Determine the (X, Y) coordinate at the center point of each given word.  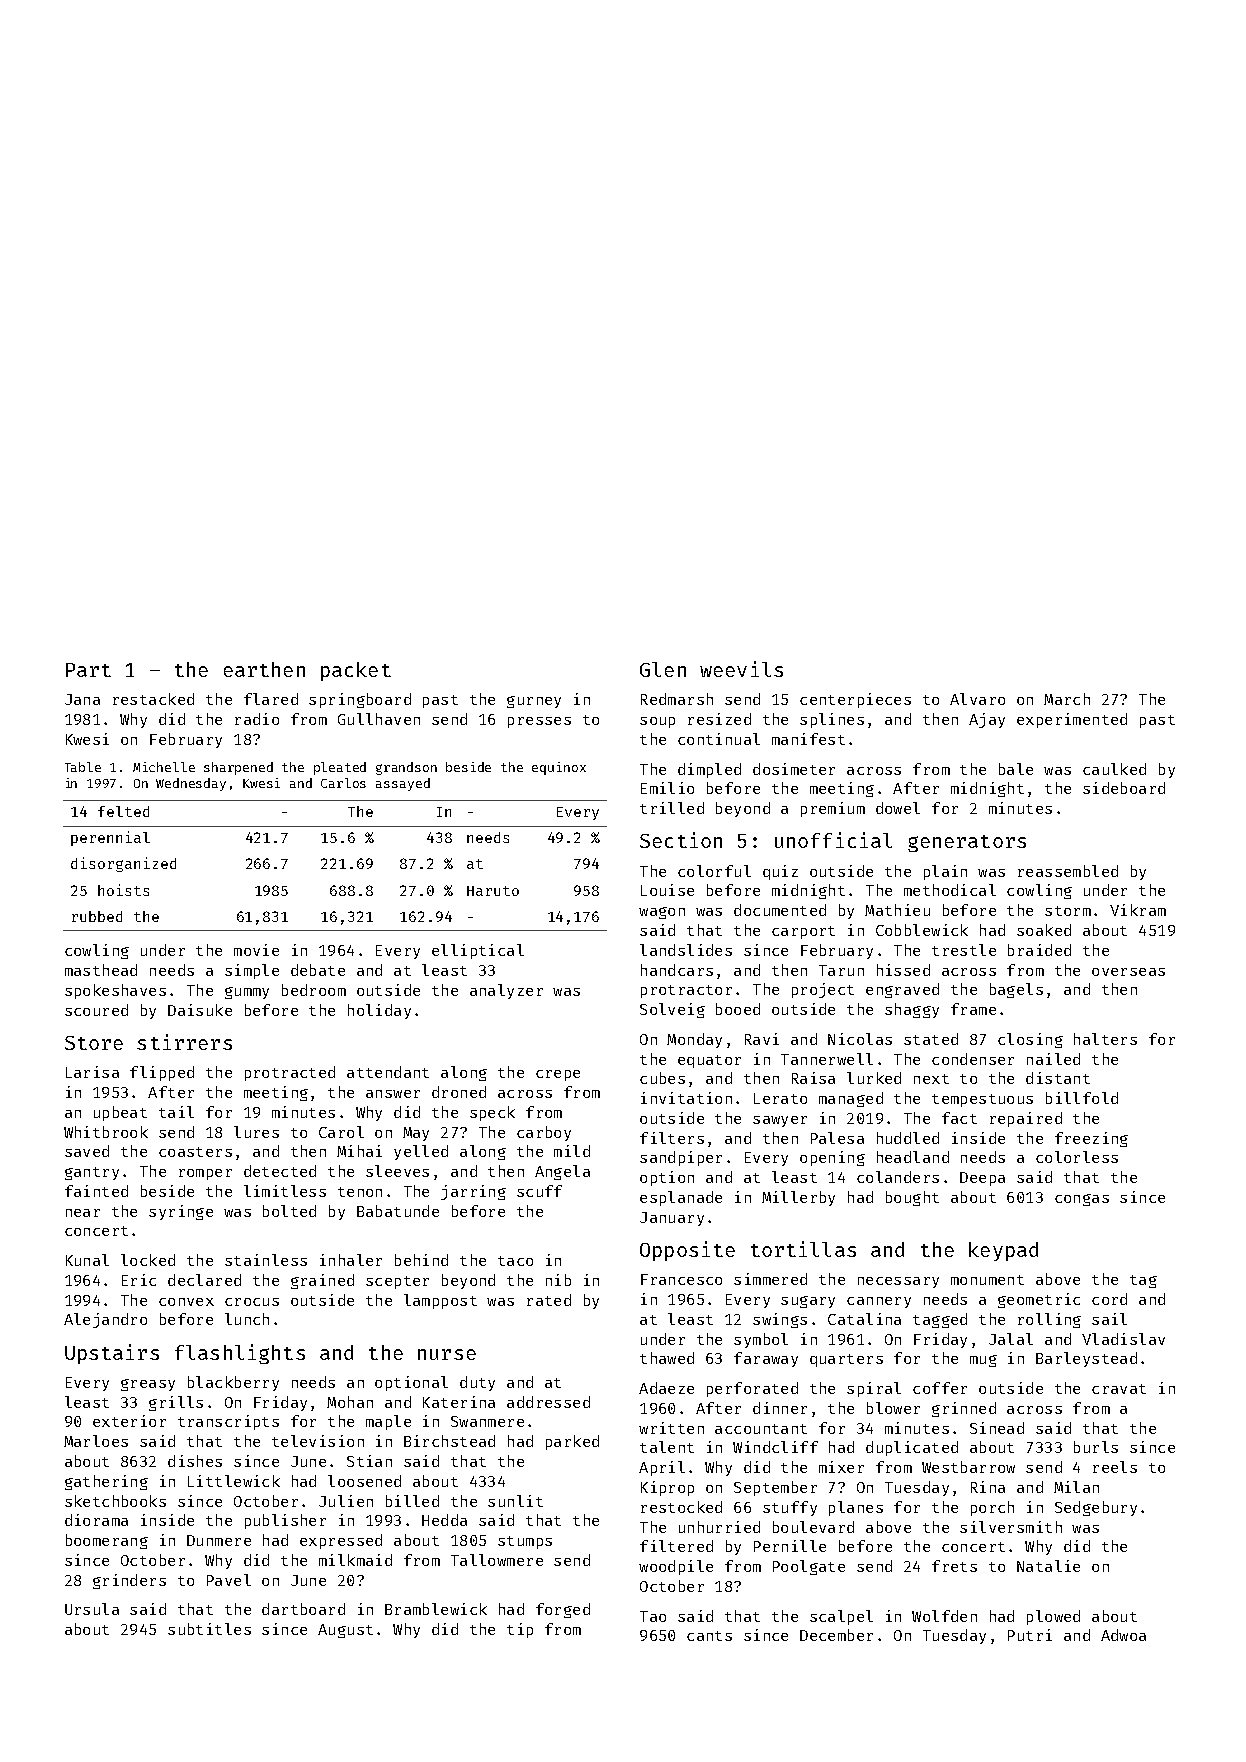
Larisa (92, 1072)
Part (88, 670)
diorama (96, 1520)
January (672, 1219)
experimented (1072, 720)
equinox (559, 768)
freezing (1091, 1139)
